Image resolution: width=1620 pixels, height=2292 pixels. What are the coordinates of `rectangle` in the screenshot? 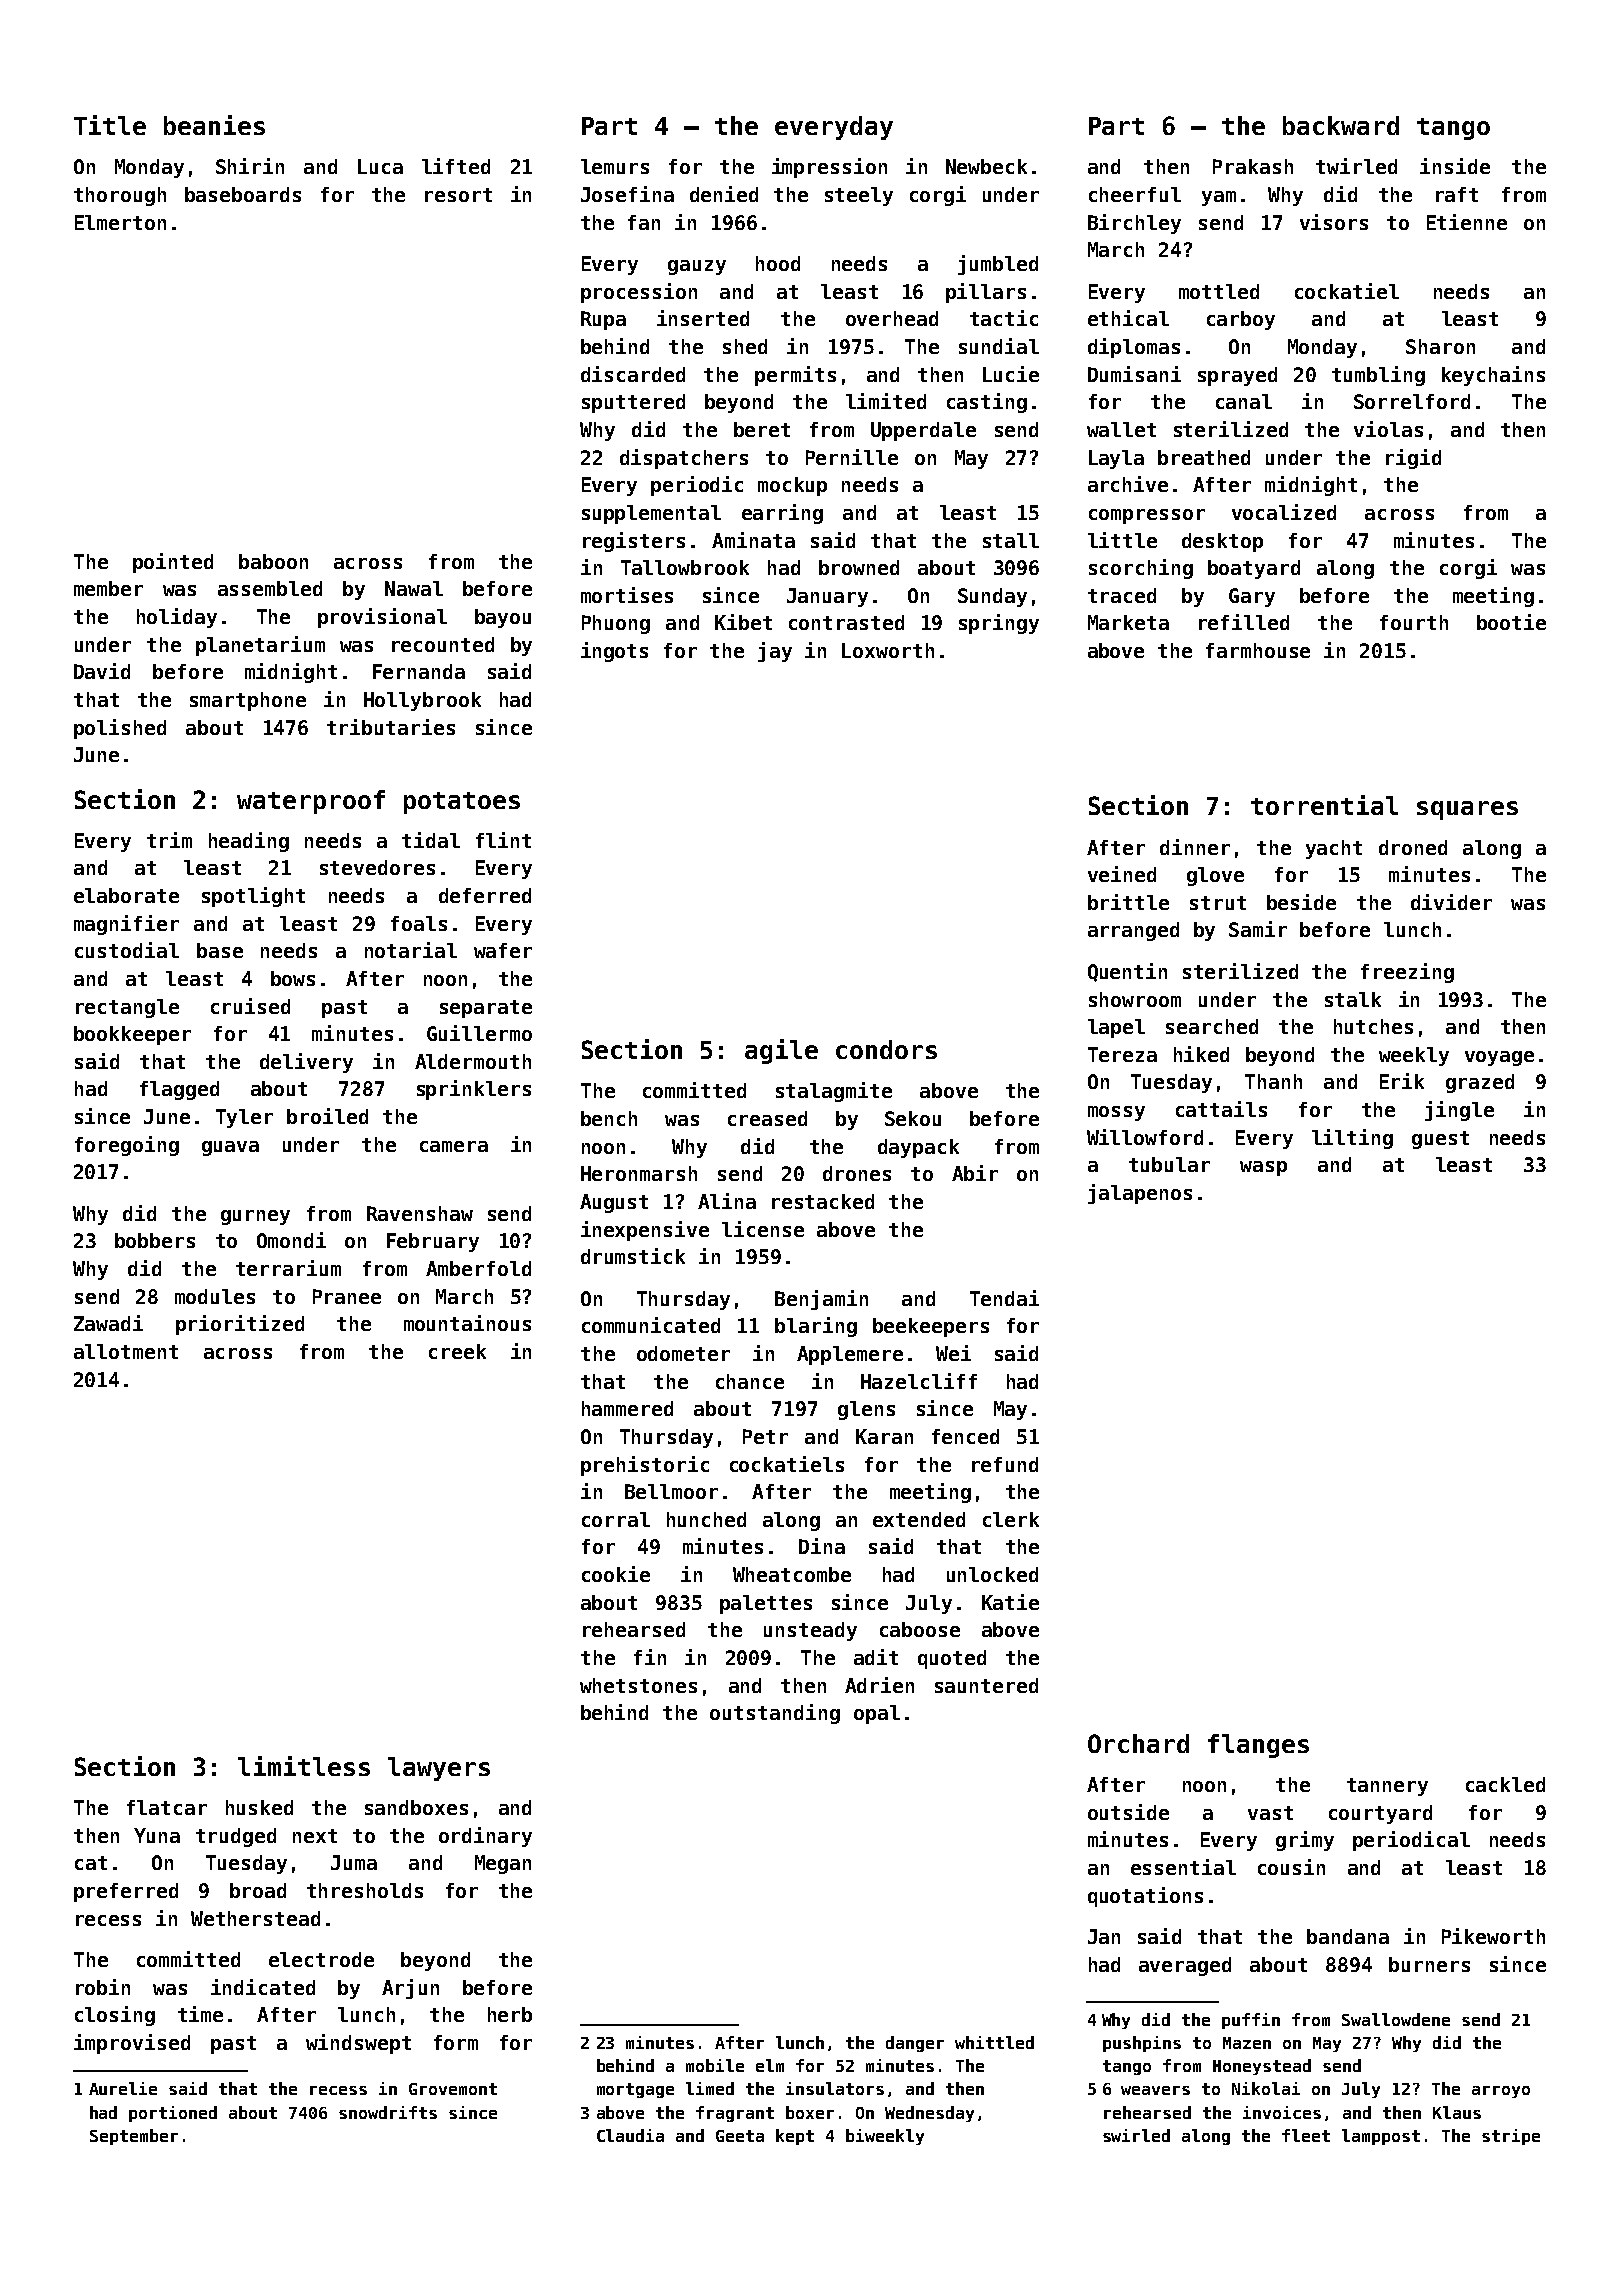 It's located at (127, 1008).
